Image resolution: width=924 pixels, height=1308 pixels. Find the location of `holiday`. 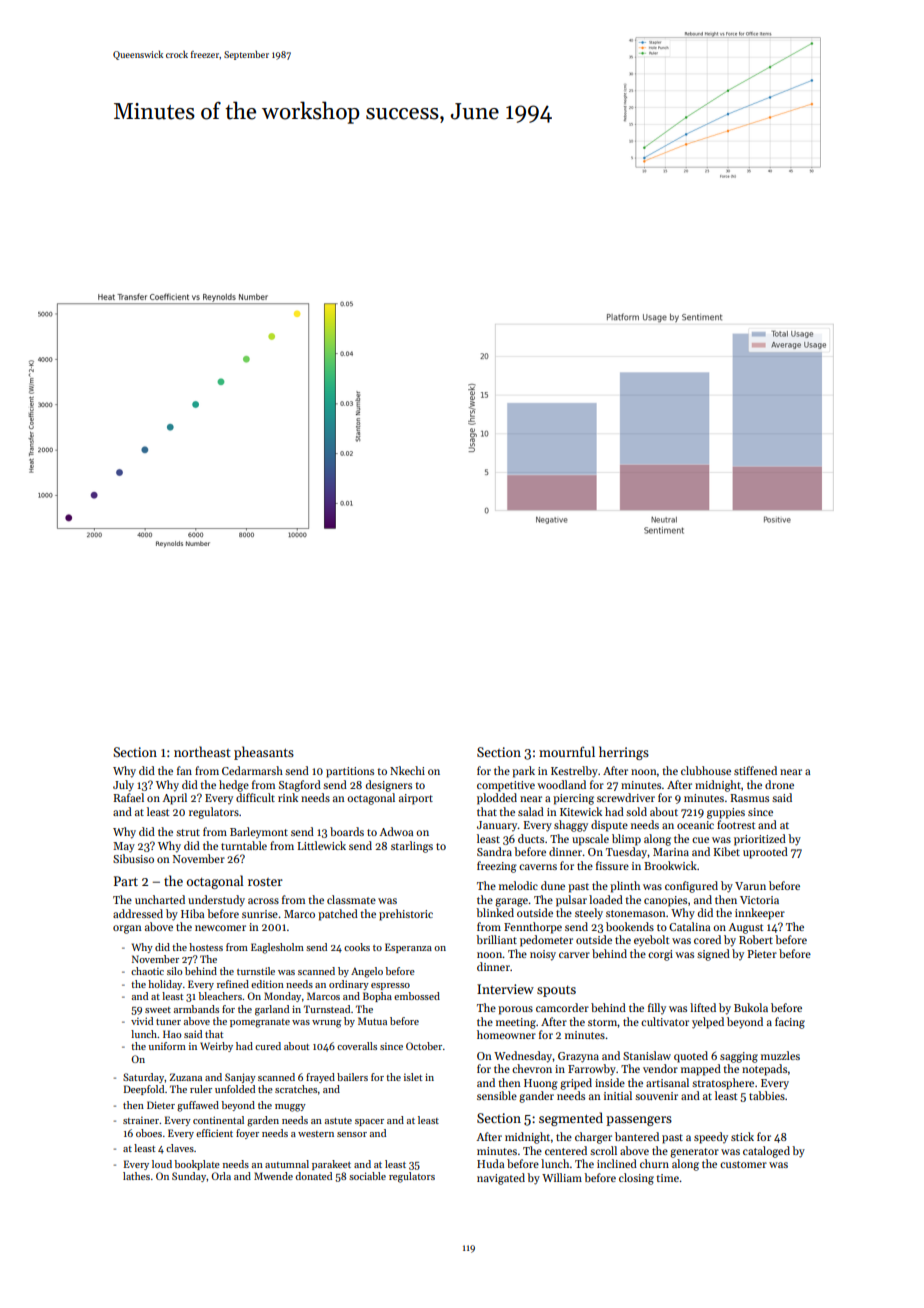

holiday is located at coordinates (165, 985).
